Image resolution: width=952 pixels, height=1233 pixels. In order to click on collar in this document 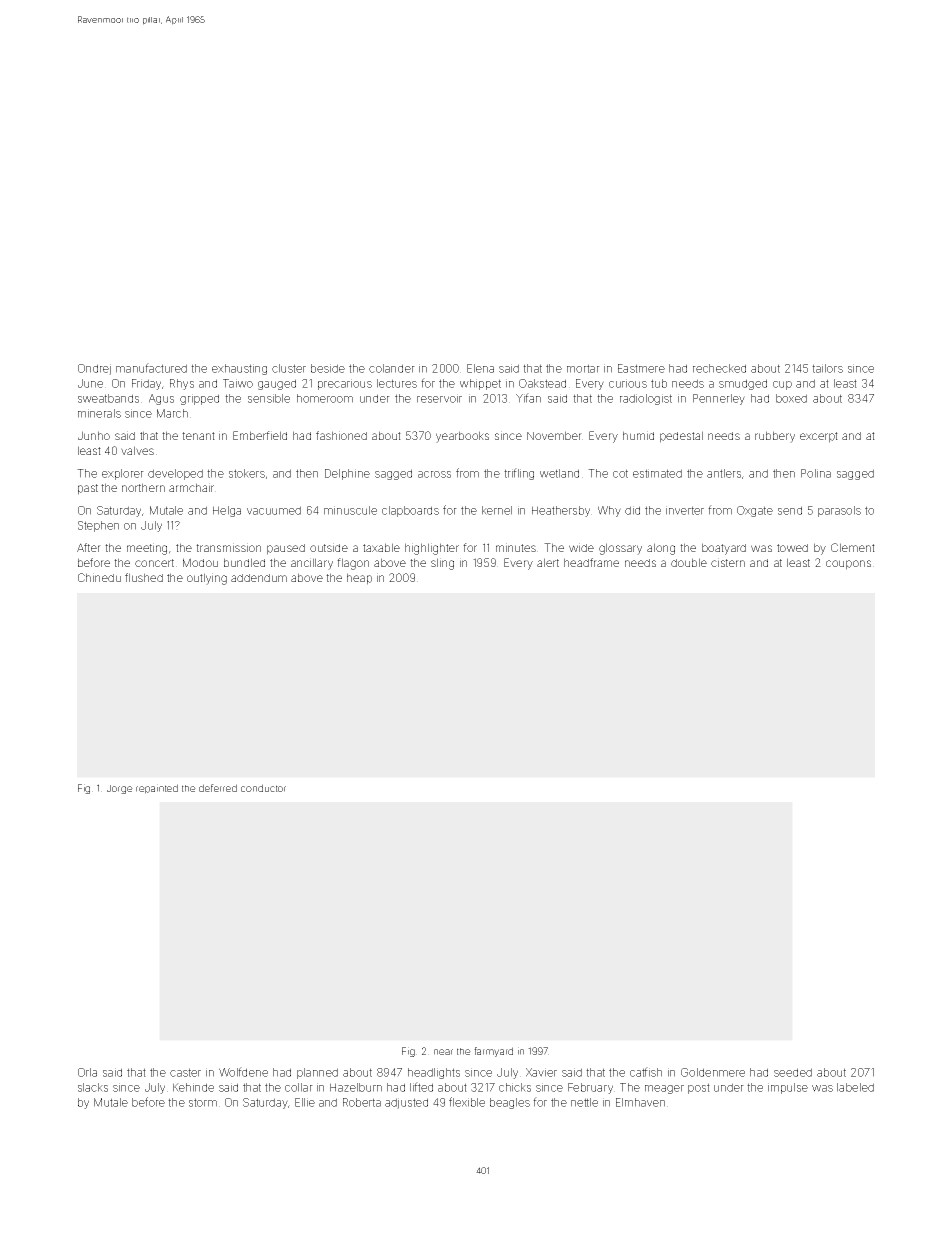, I will do `click(299, 1087)`.
